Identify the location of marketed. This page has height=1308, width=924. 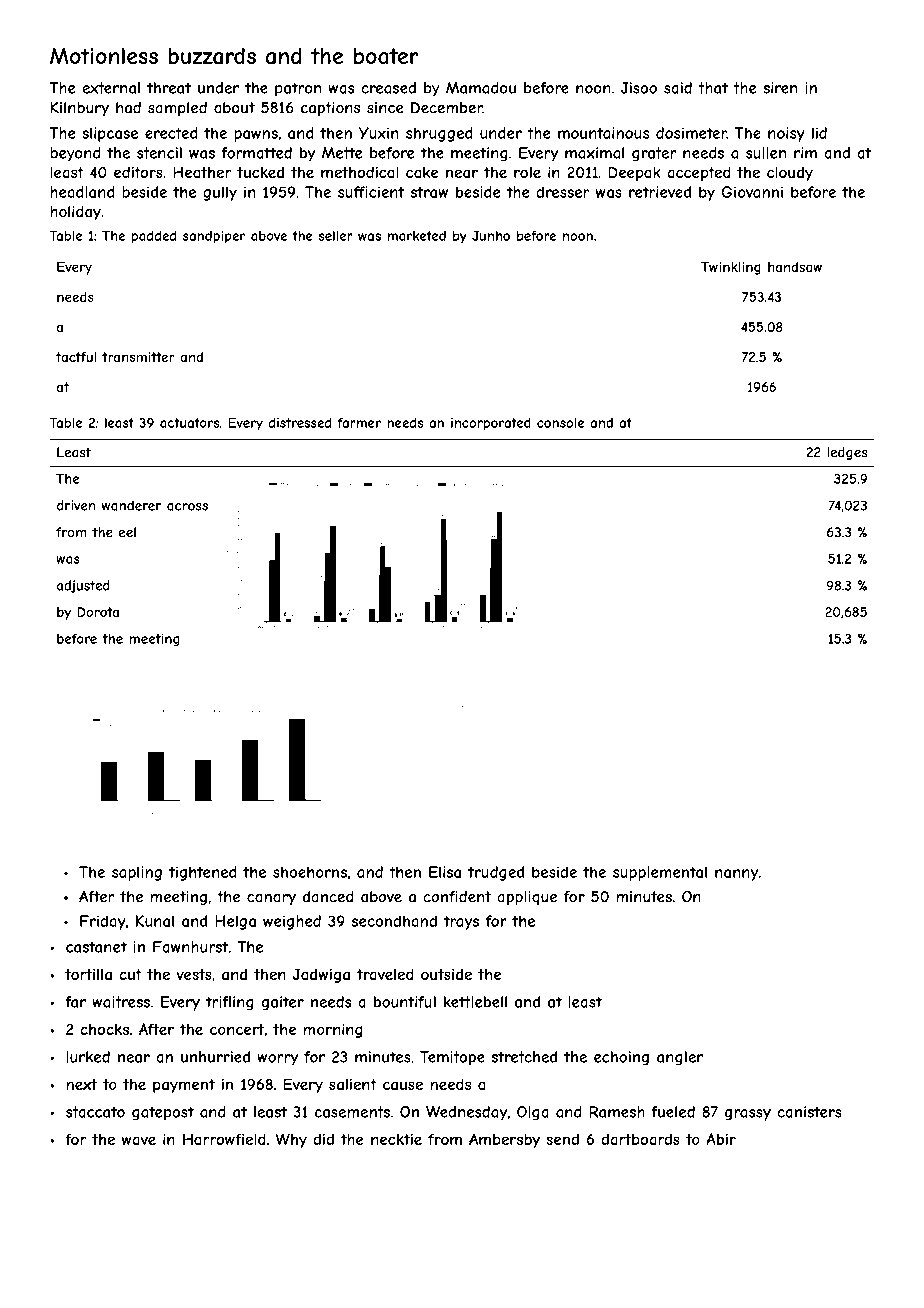
(417, 236).
